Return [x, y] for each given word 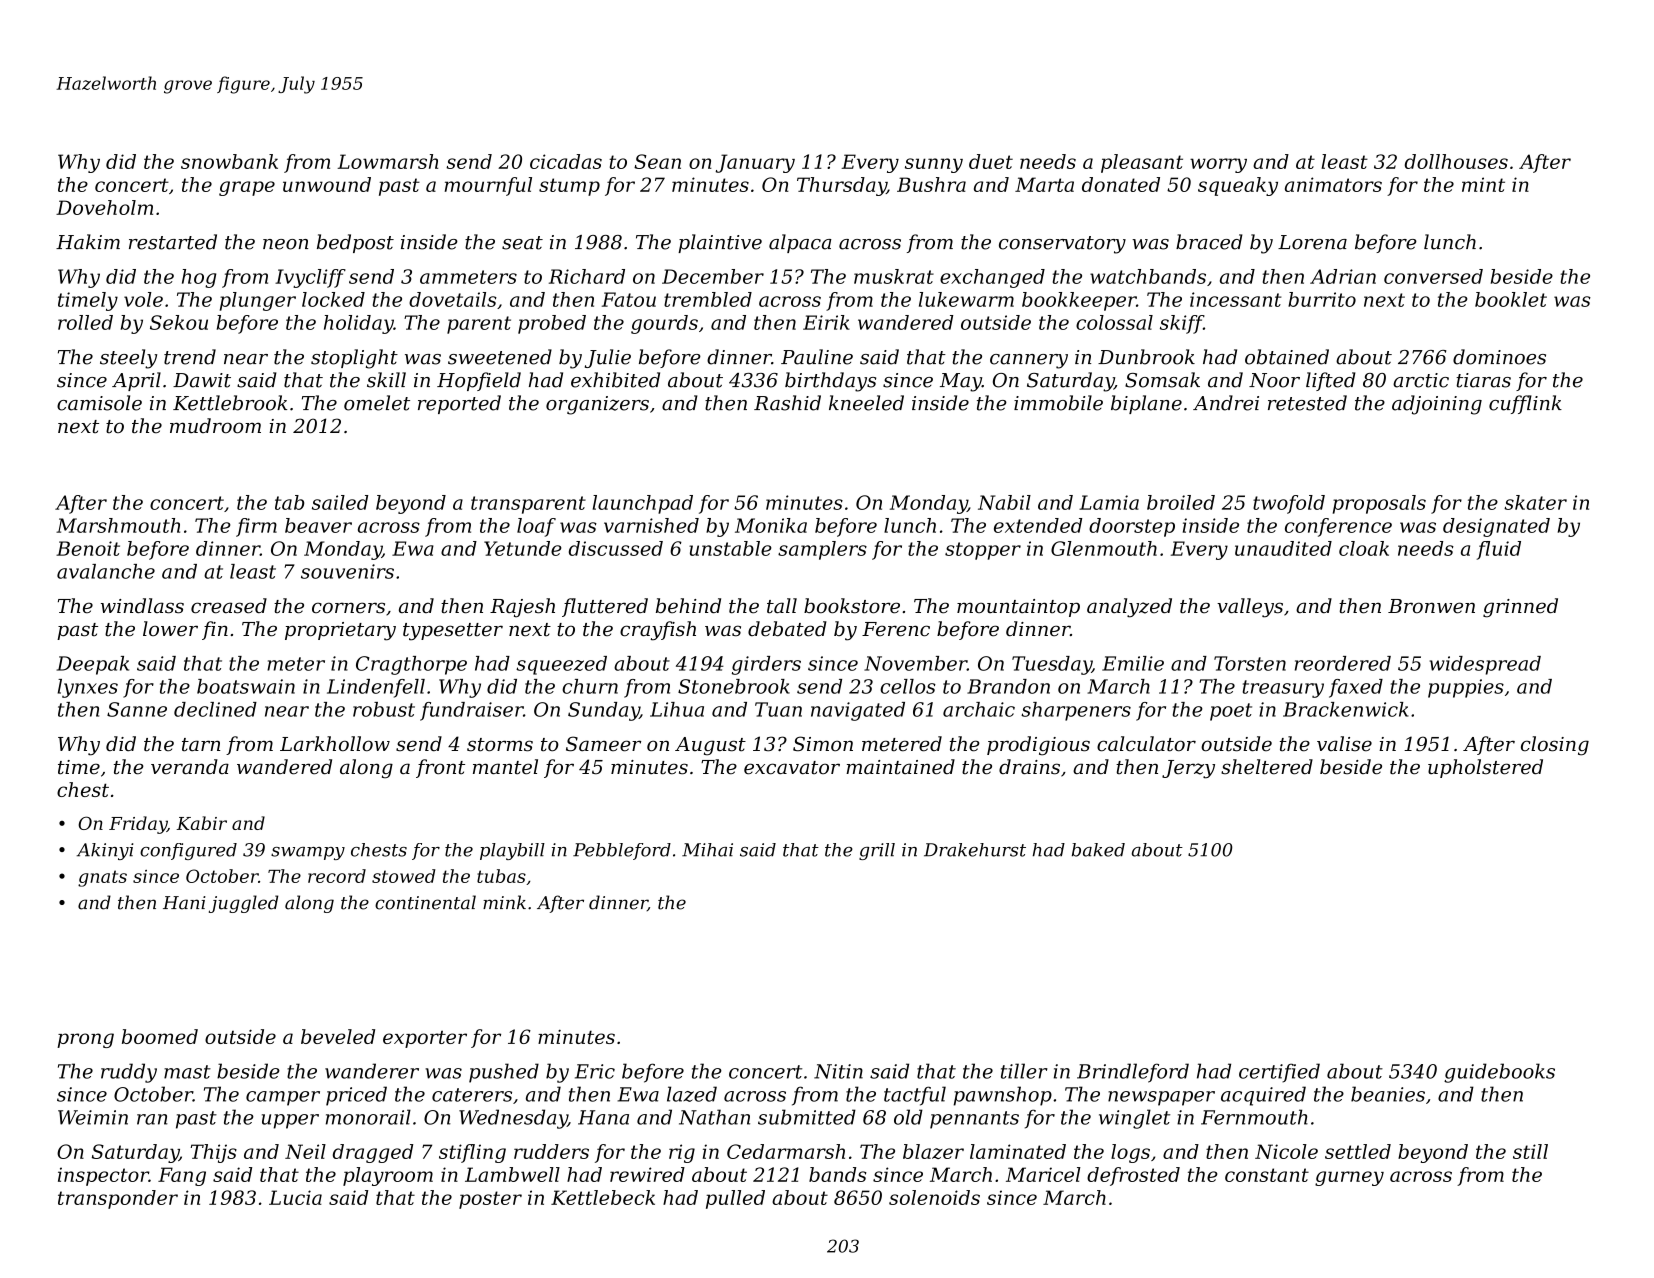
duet [991, 161]
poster [490, 1200]
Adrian [1343, 276]
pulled [735, 1199]
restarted [173, 242]
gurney [1349, 1178]
